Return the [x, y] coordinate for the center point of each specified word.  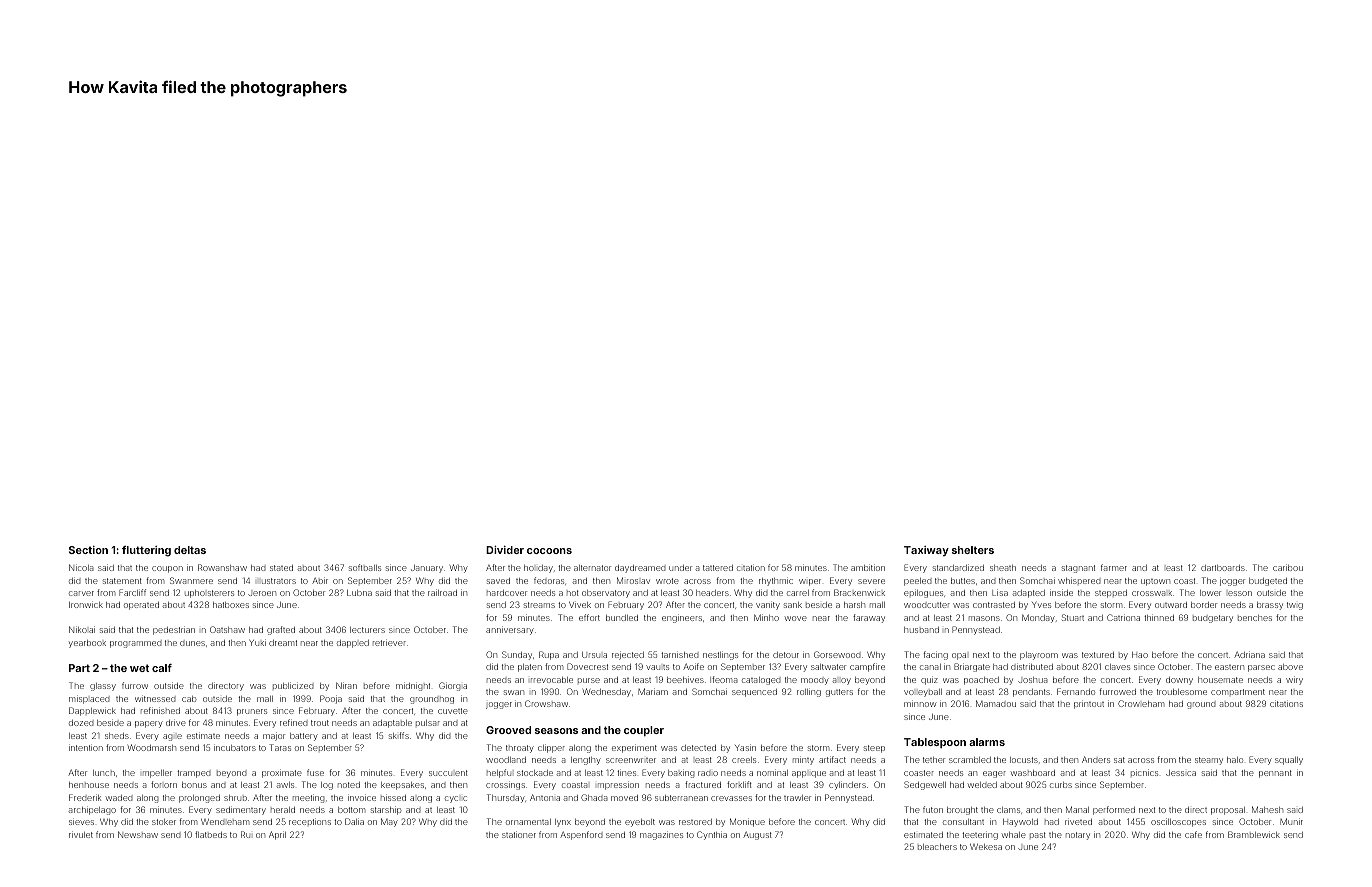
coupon [167, 569]
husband [921, 630]
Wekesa [986, 847]
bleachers [937, 847]
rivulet [81, 834]
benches [1255, 618]
